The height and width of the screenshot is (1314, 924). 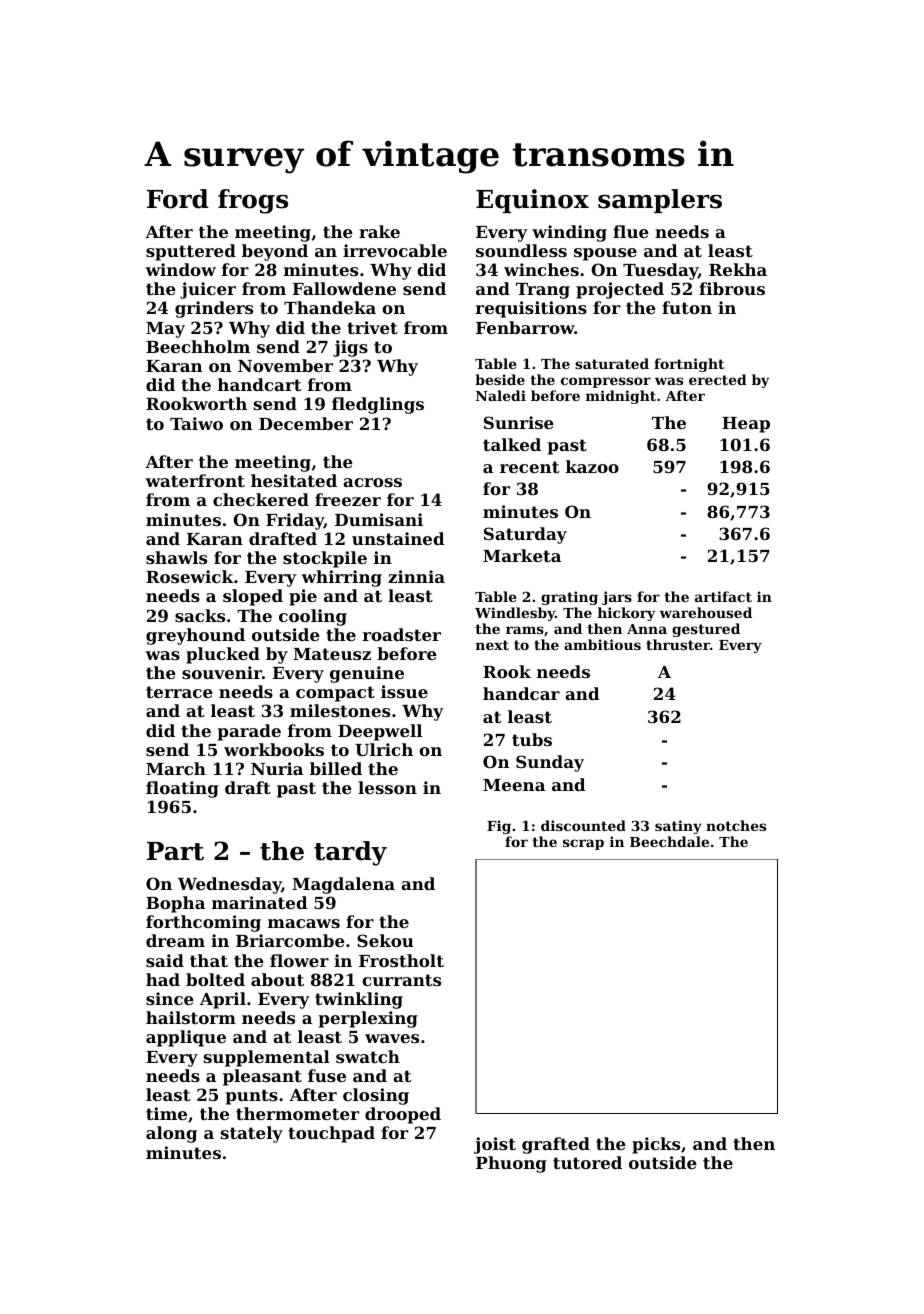 I want to click on Equinox, so click(x=532, y=201).
